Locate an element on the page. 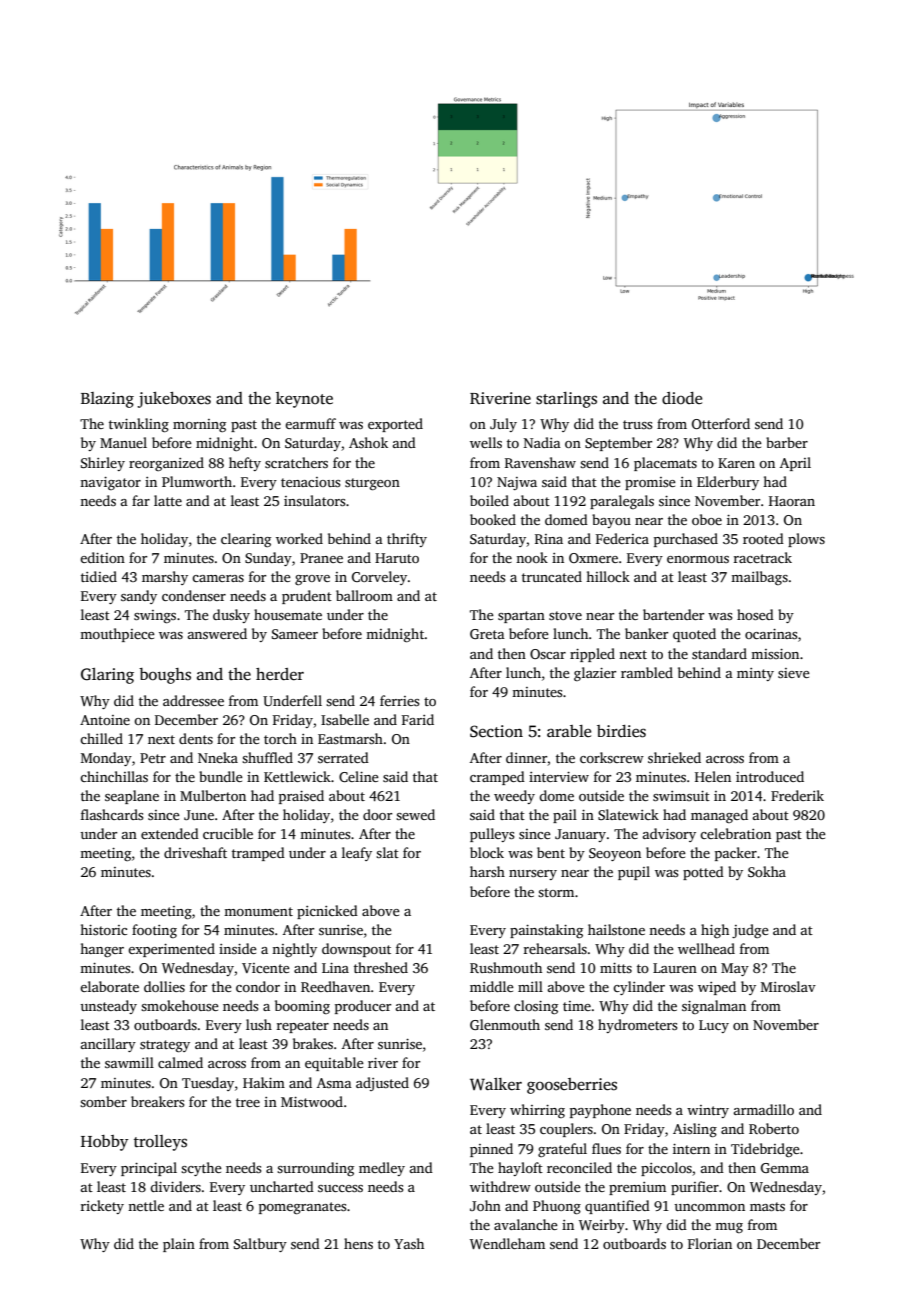 Image resolution: width=908 pixels, height=1316 pixels. Florian is located at coordinates (710, 1243).
